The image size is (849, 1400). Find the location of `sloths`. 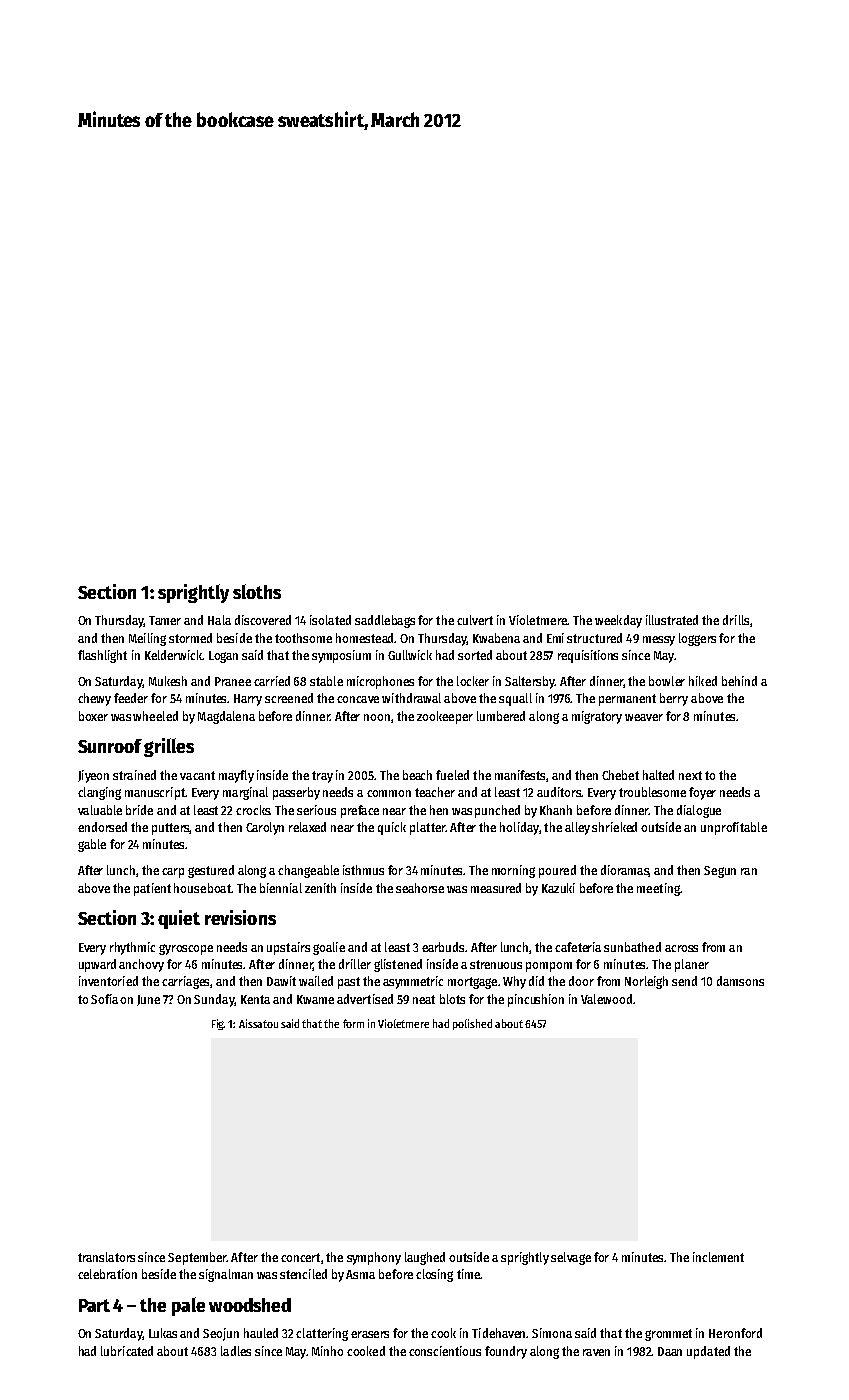

sloths is located at coordinates (257, 591).
